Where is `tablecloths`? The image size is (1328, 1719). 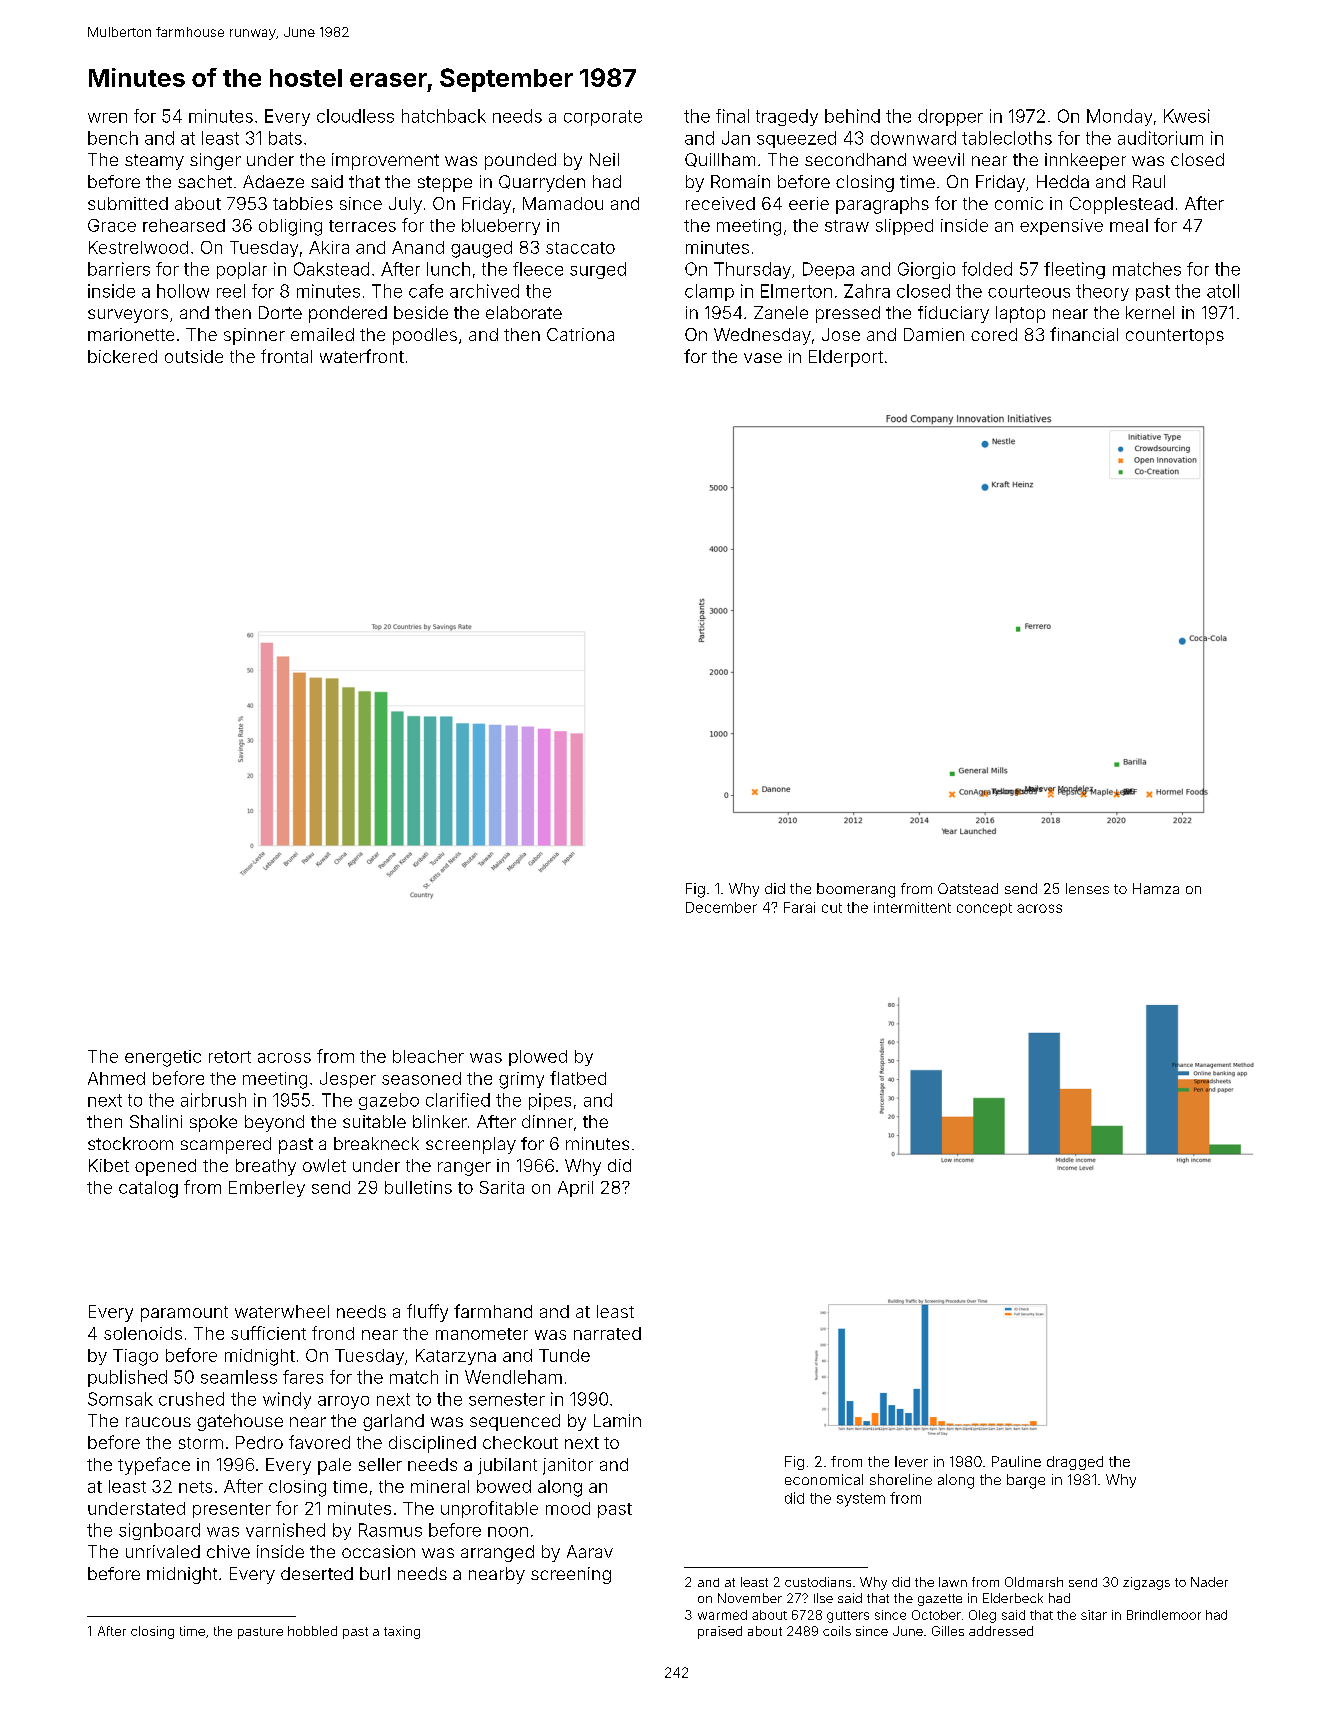
tablecloths is located at coordinates (1007, 138).
